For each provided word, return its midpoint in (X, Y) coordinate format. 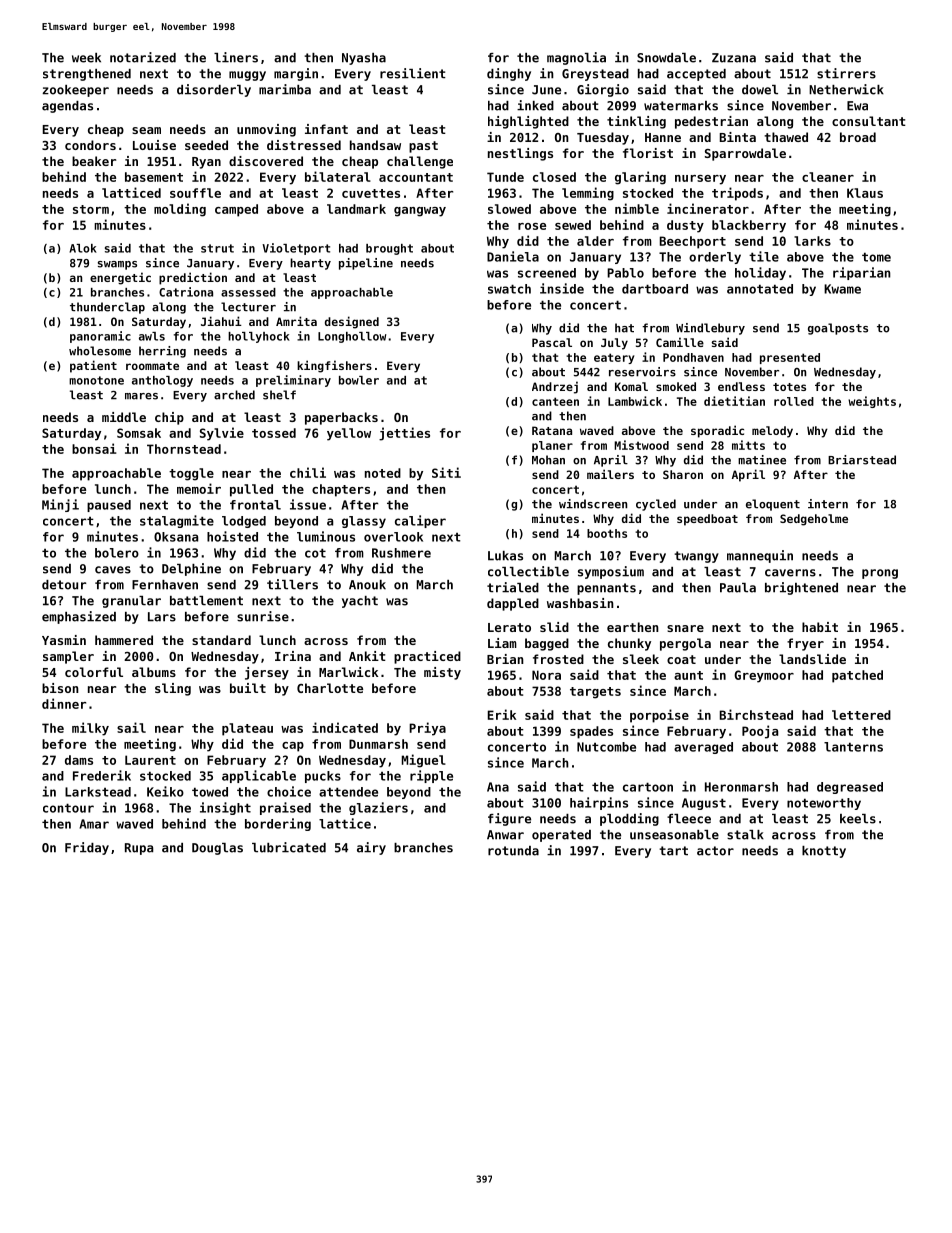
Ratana (552, 430)
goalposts (838, 329)
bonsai (94, 448)
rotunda (513, 851)
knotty (824, 852)
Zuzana (734, 58)
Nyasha (364, 59)
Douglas (217, 849)
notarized (143, 57)
